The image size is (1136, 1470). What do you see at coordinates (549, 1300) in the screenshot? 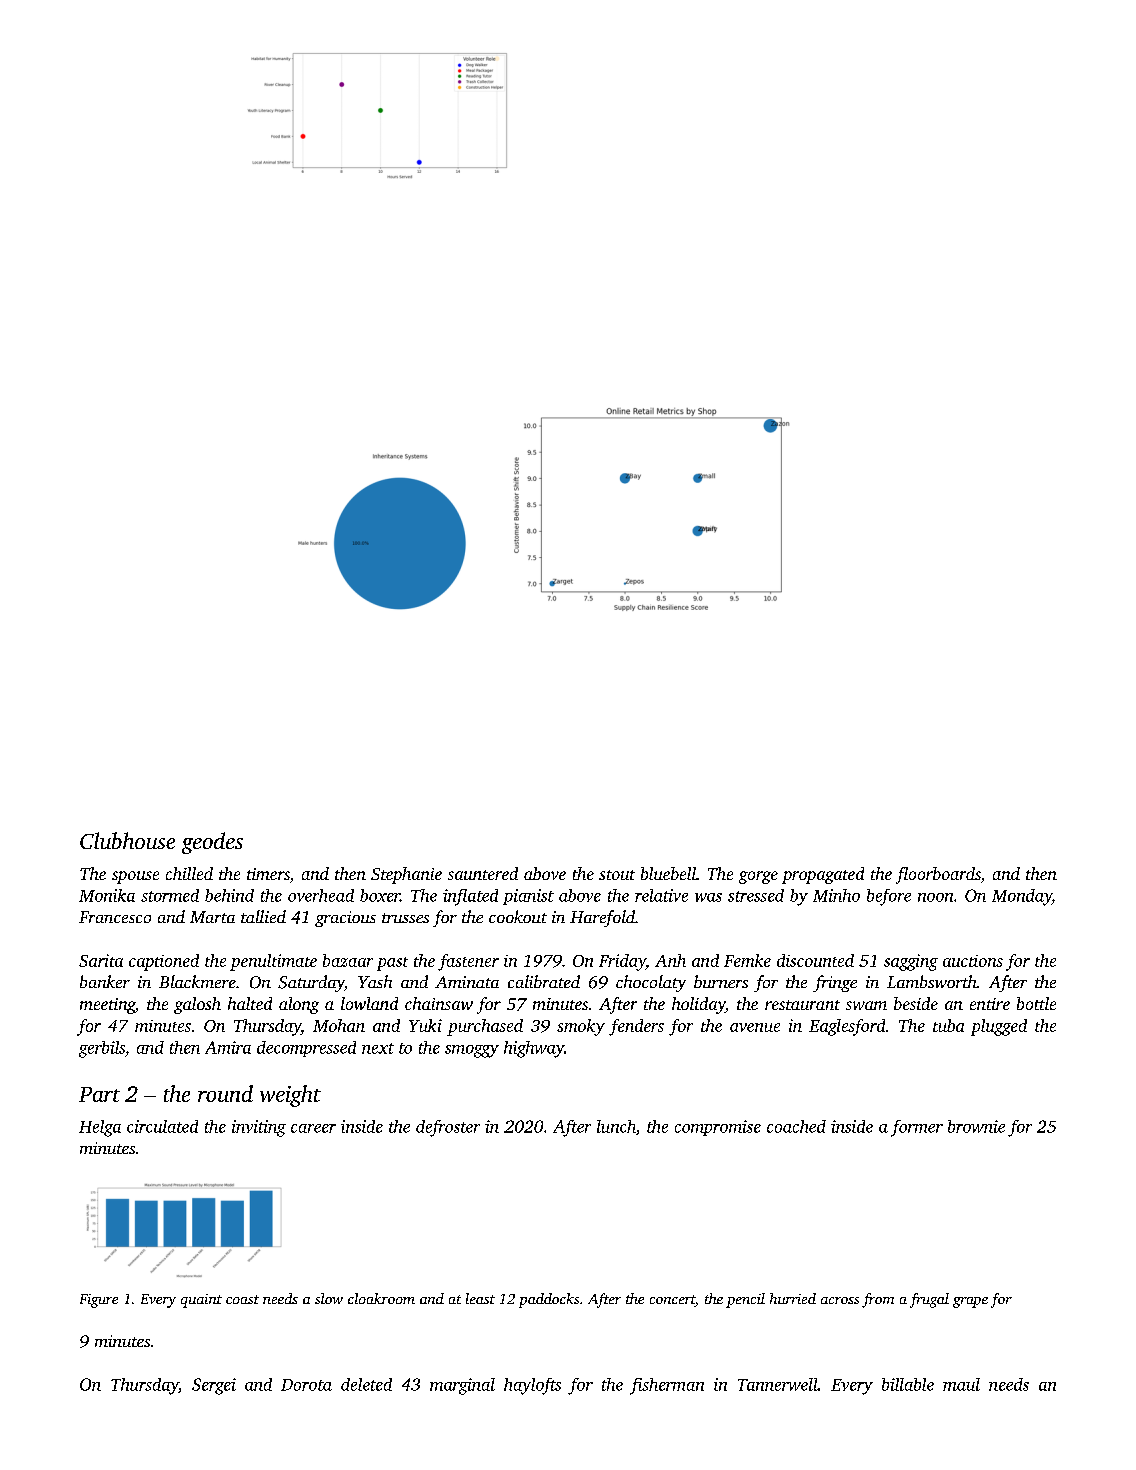
I see `paddocks` at bounding box center [549, 1300].
